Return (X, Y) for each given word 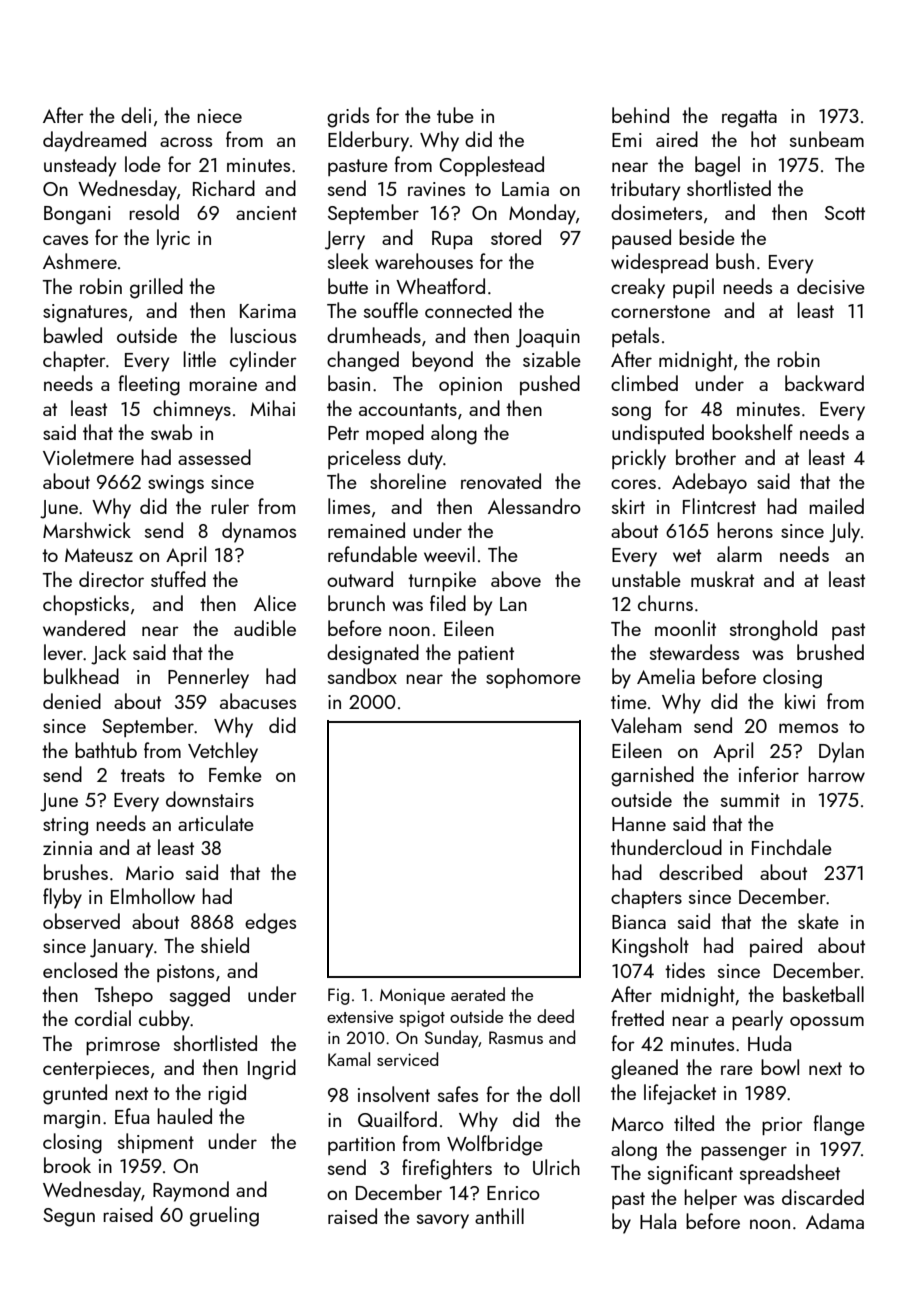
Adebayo (709, 483)
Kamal (349, 1059)
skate (818, 921)
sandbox (362, 676)
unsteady (80, 166)
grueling (224, 1216)
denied (72, 701)
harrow (836, 774)
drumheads (374, 335)
